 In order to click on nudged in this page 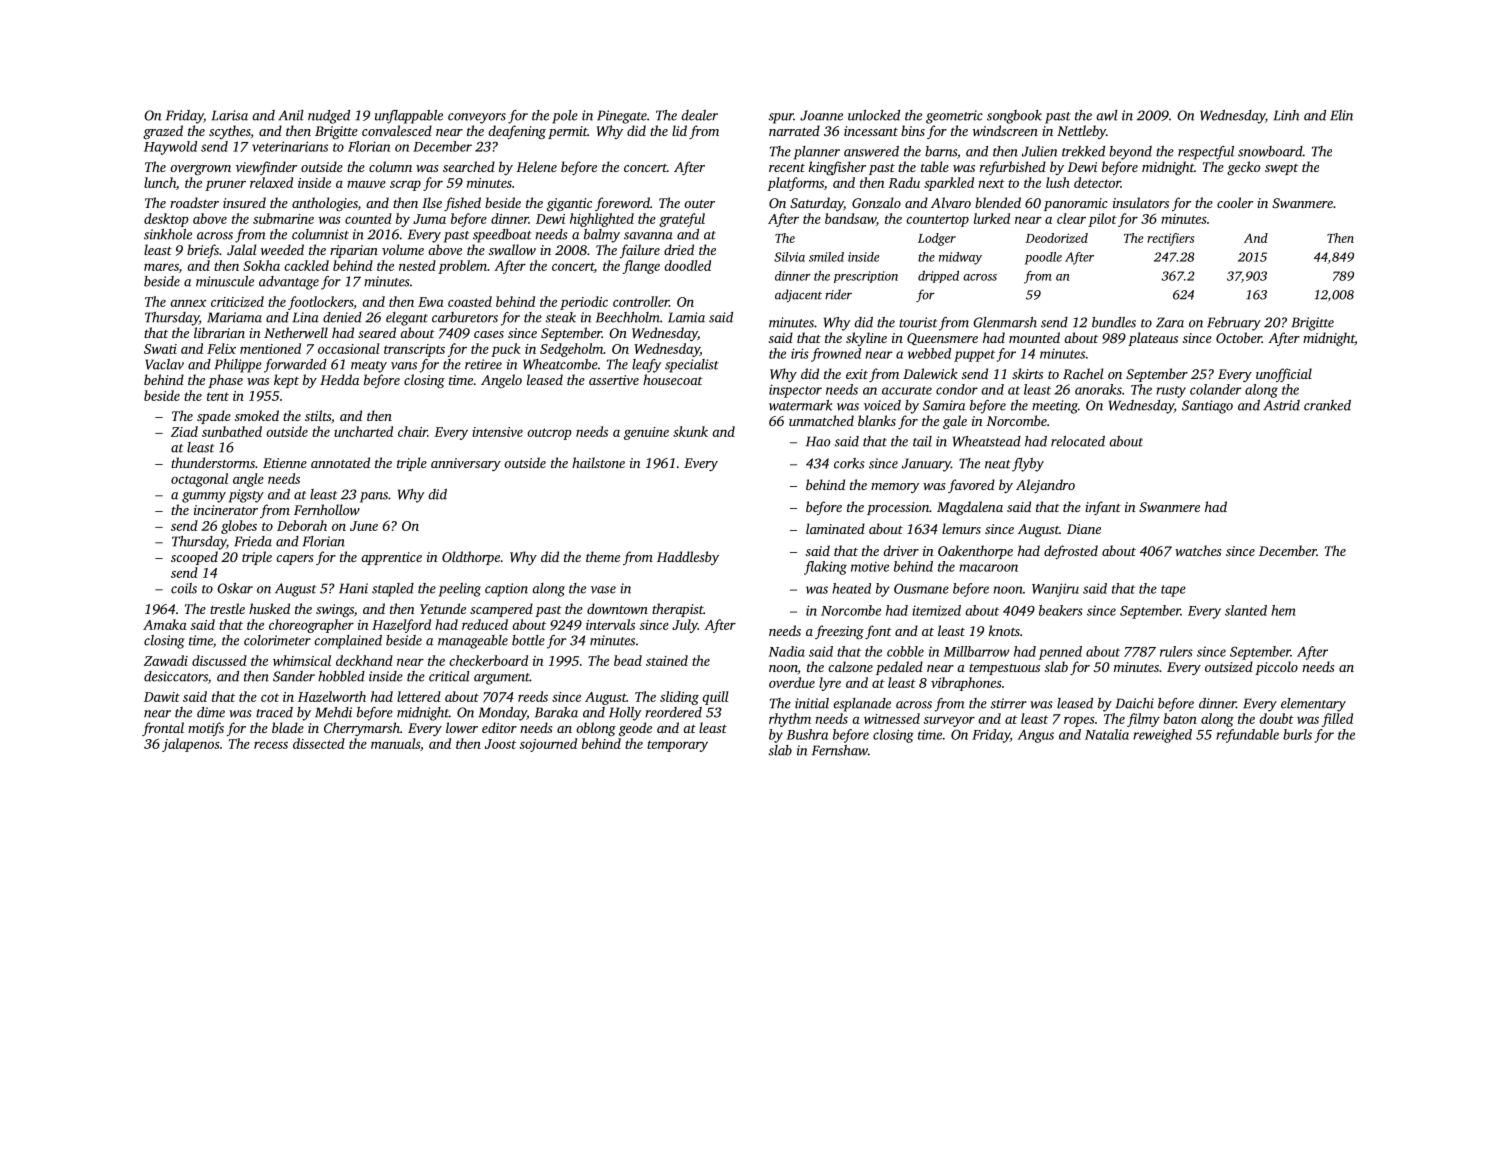, I will do `click(329, 117)`.
